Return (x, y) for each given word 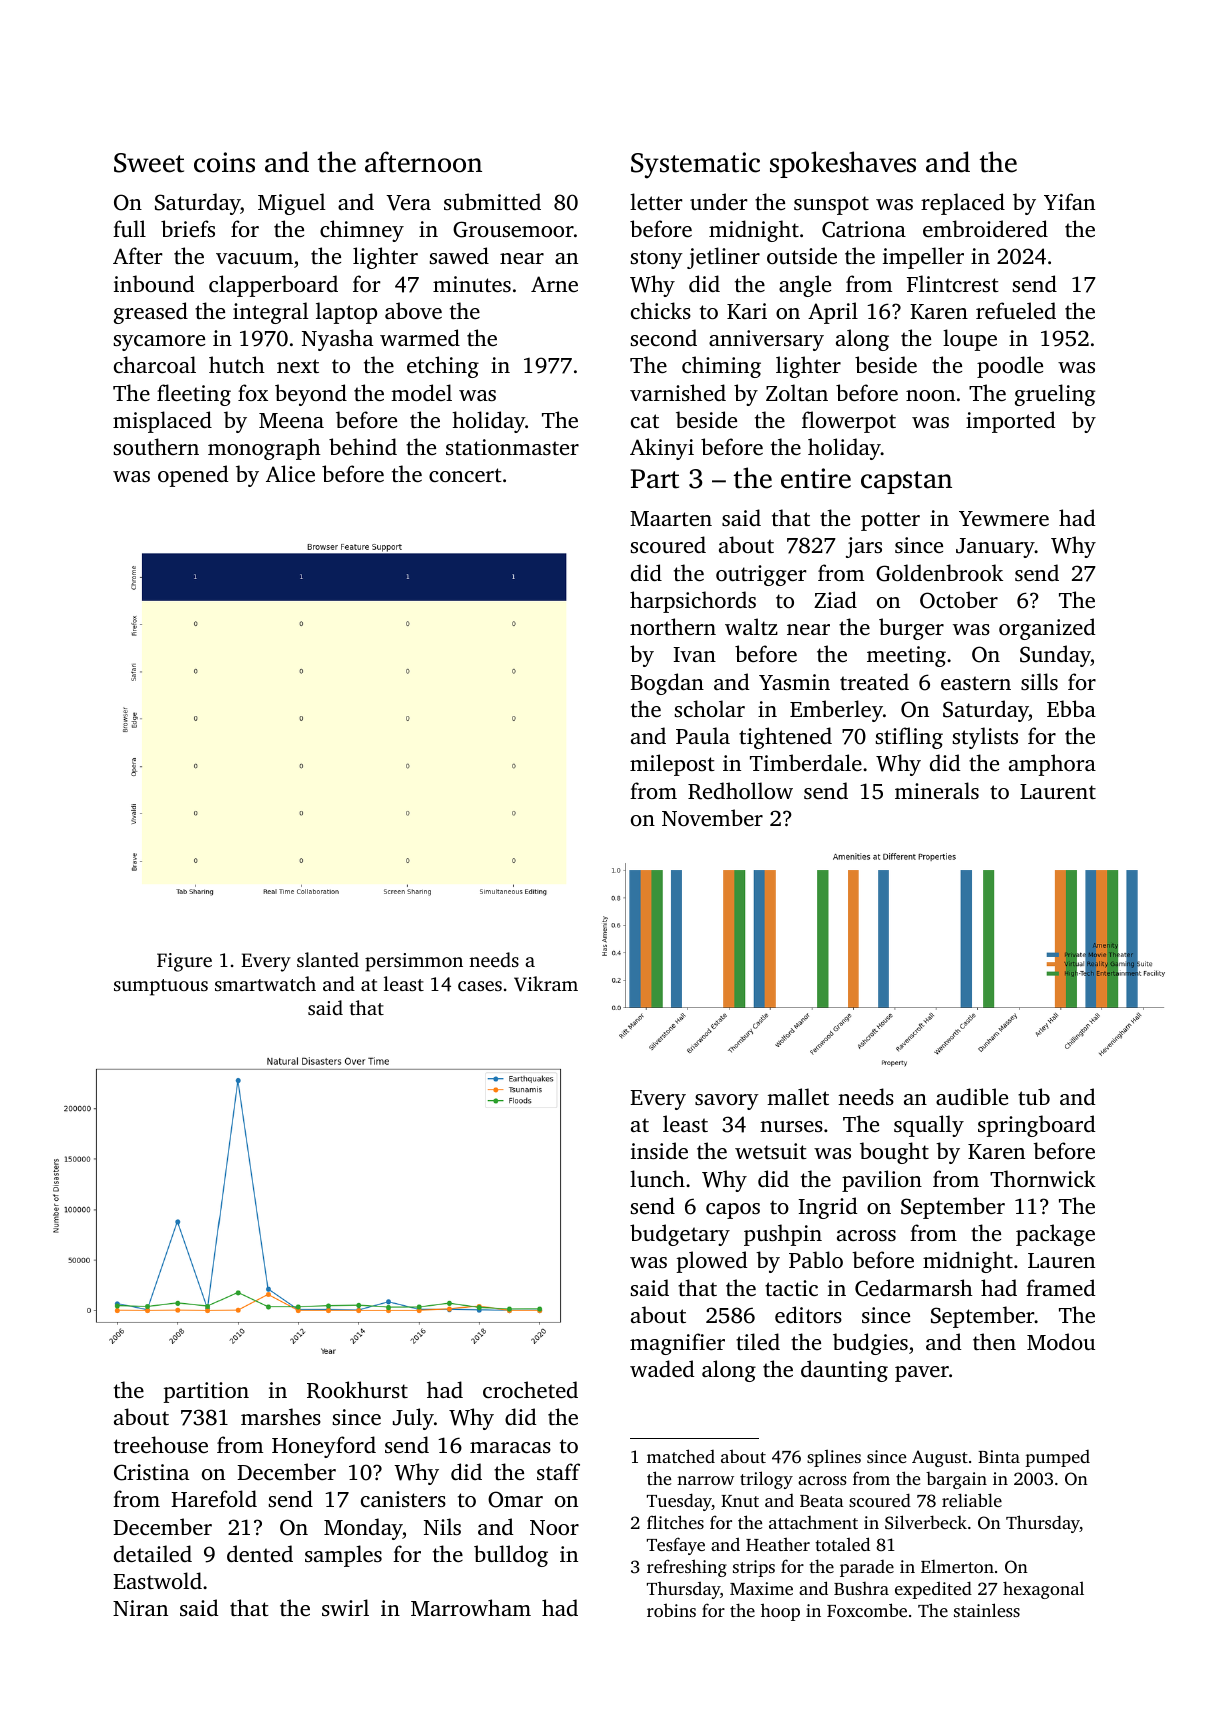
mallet (798, 1096)
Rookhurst (357, 1390)
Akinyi (662, 449)
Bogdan (667, 684)
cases (480, 986)
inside (659, 1150)
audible (972, 1096)
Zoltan (797, 392)
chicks (661, 310)
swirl (345, 1607)
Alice (290, 473)
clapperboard (273, 286)
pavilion (882, 1181)
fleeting (194, 395)
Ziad (835, 599)
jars (864, 547)
